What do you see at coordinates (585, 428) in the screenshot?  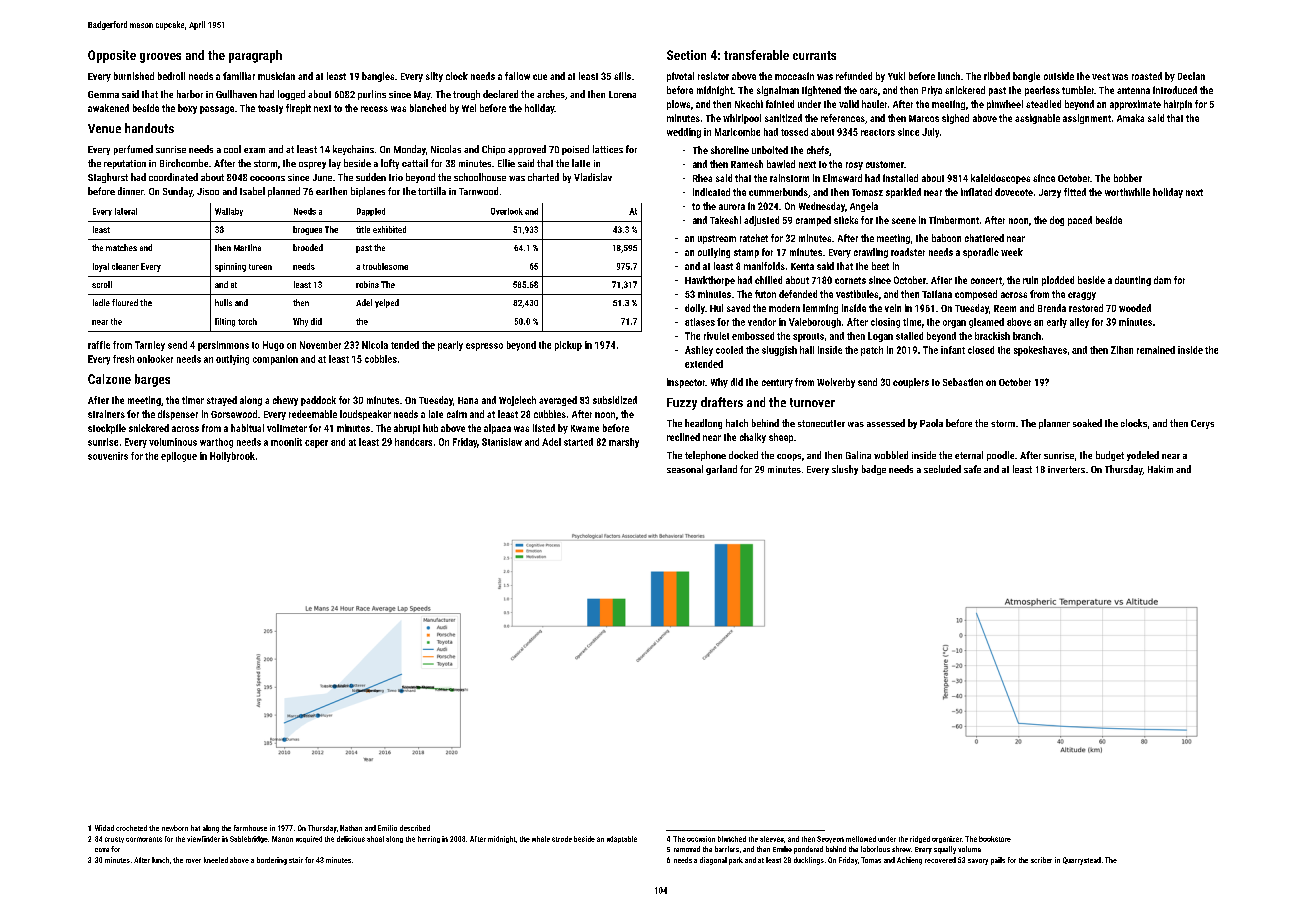 I see `Kwame` at bounding box center [585, 428].
